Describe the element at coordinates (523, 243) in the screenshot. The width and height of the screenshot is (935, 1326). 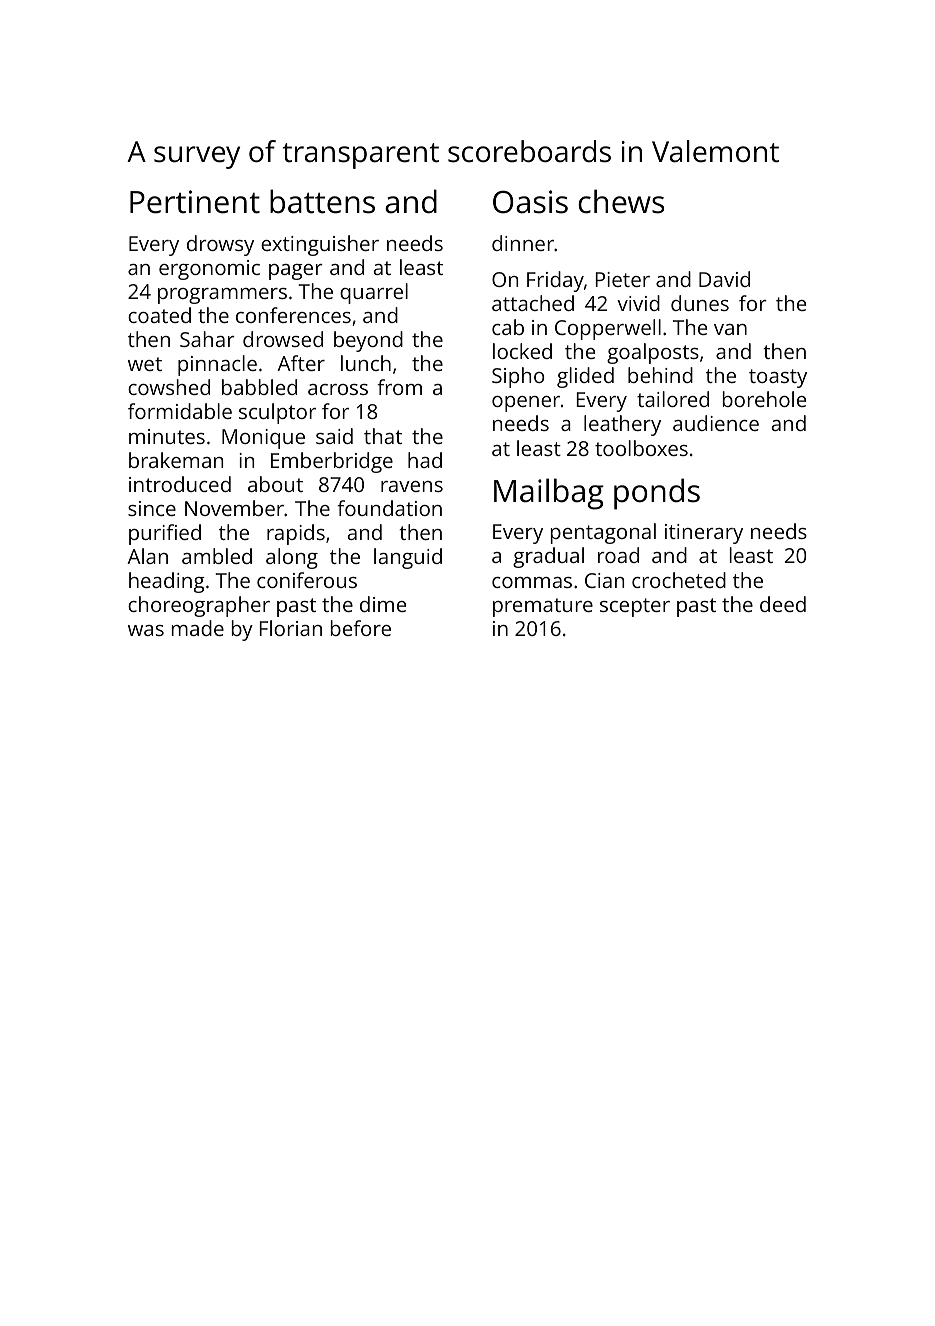
I see `dinner` at that location.
